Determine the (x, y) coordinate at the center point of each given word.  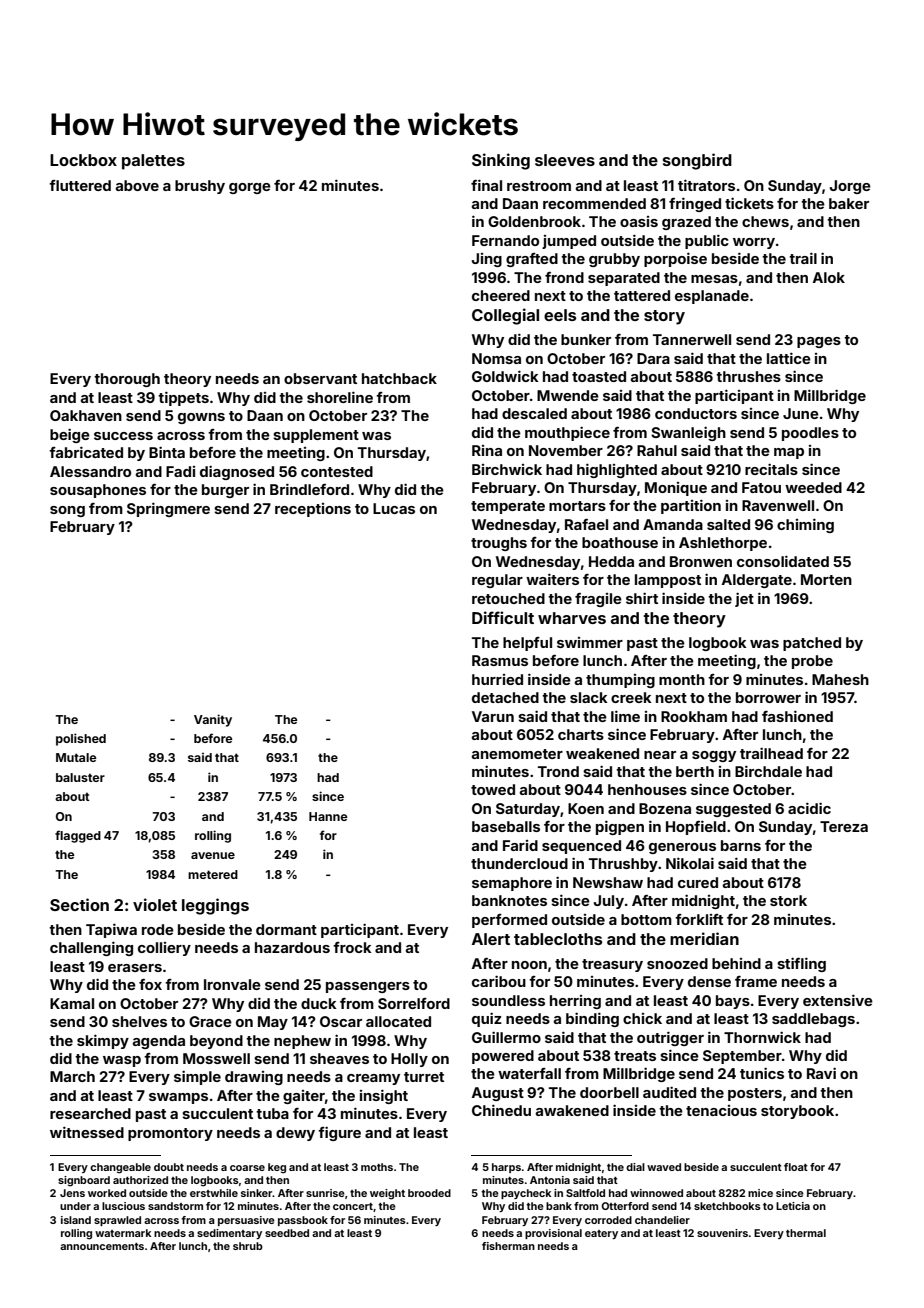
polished (81, 739)
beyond (216, 1042)
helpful (527, 644)
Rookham (694, 716)
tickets (749, 203)
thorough (127, 380)
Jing (487, 260)
